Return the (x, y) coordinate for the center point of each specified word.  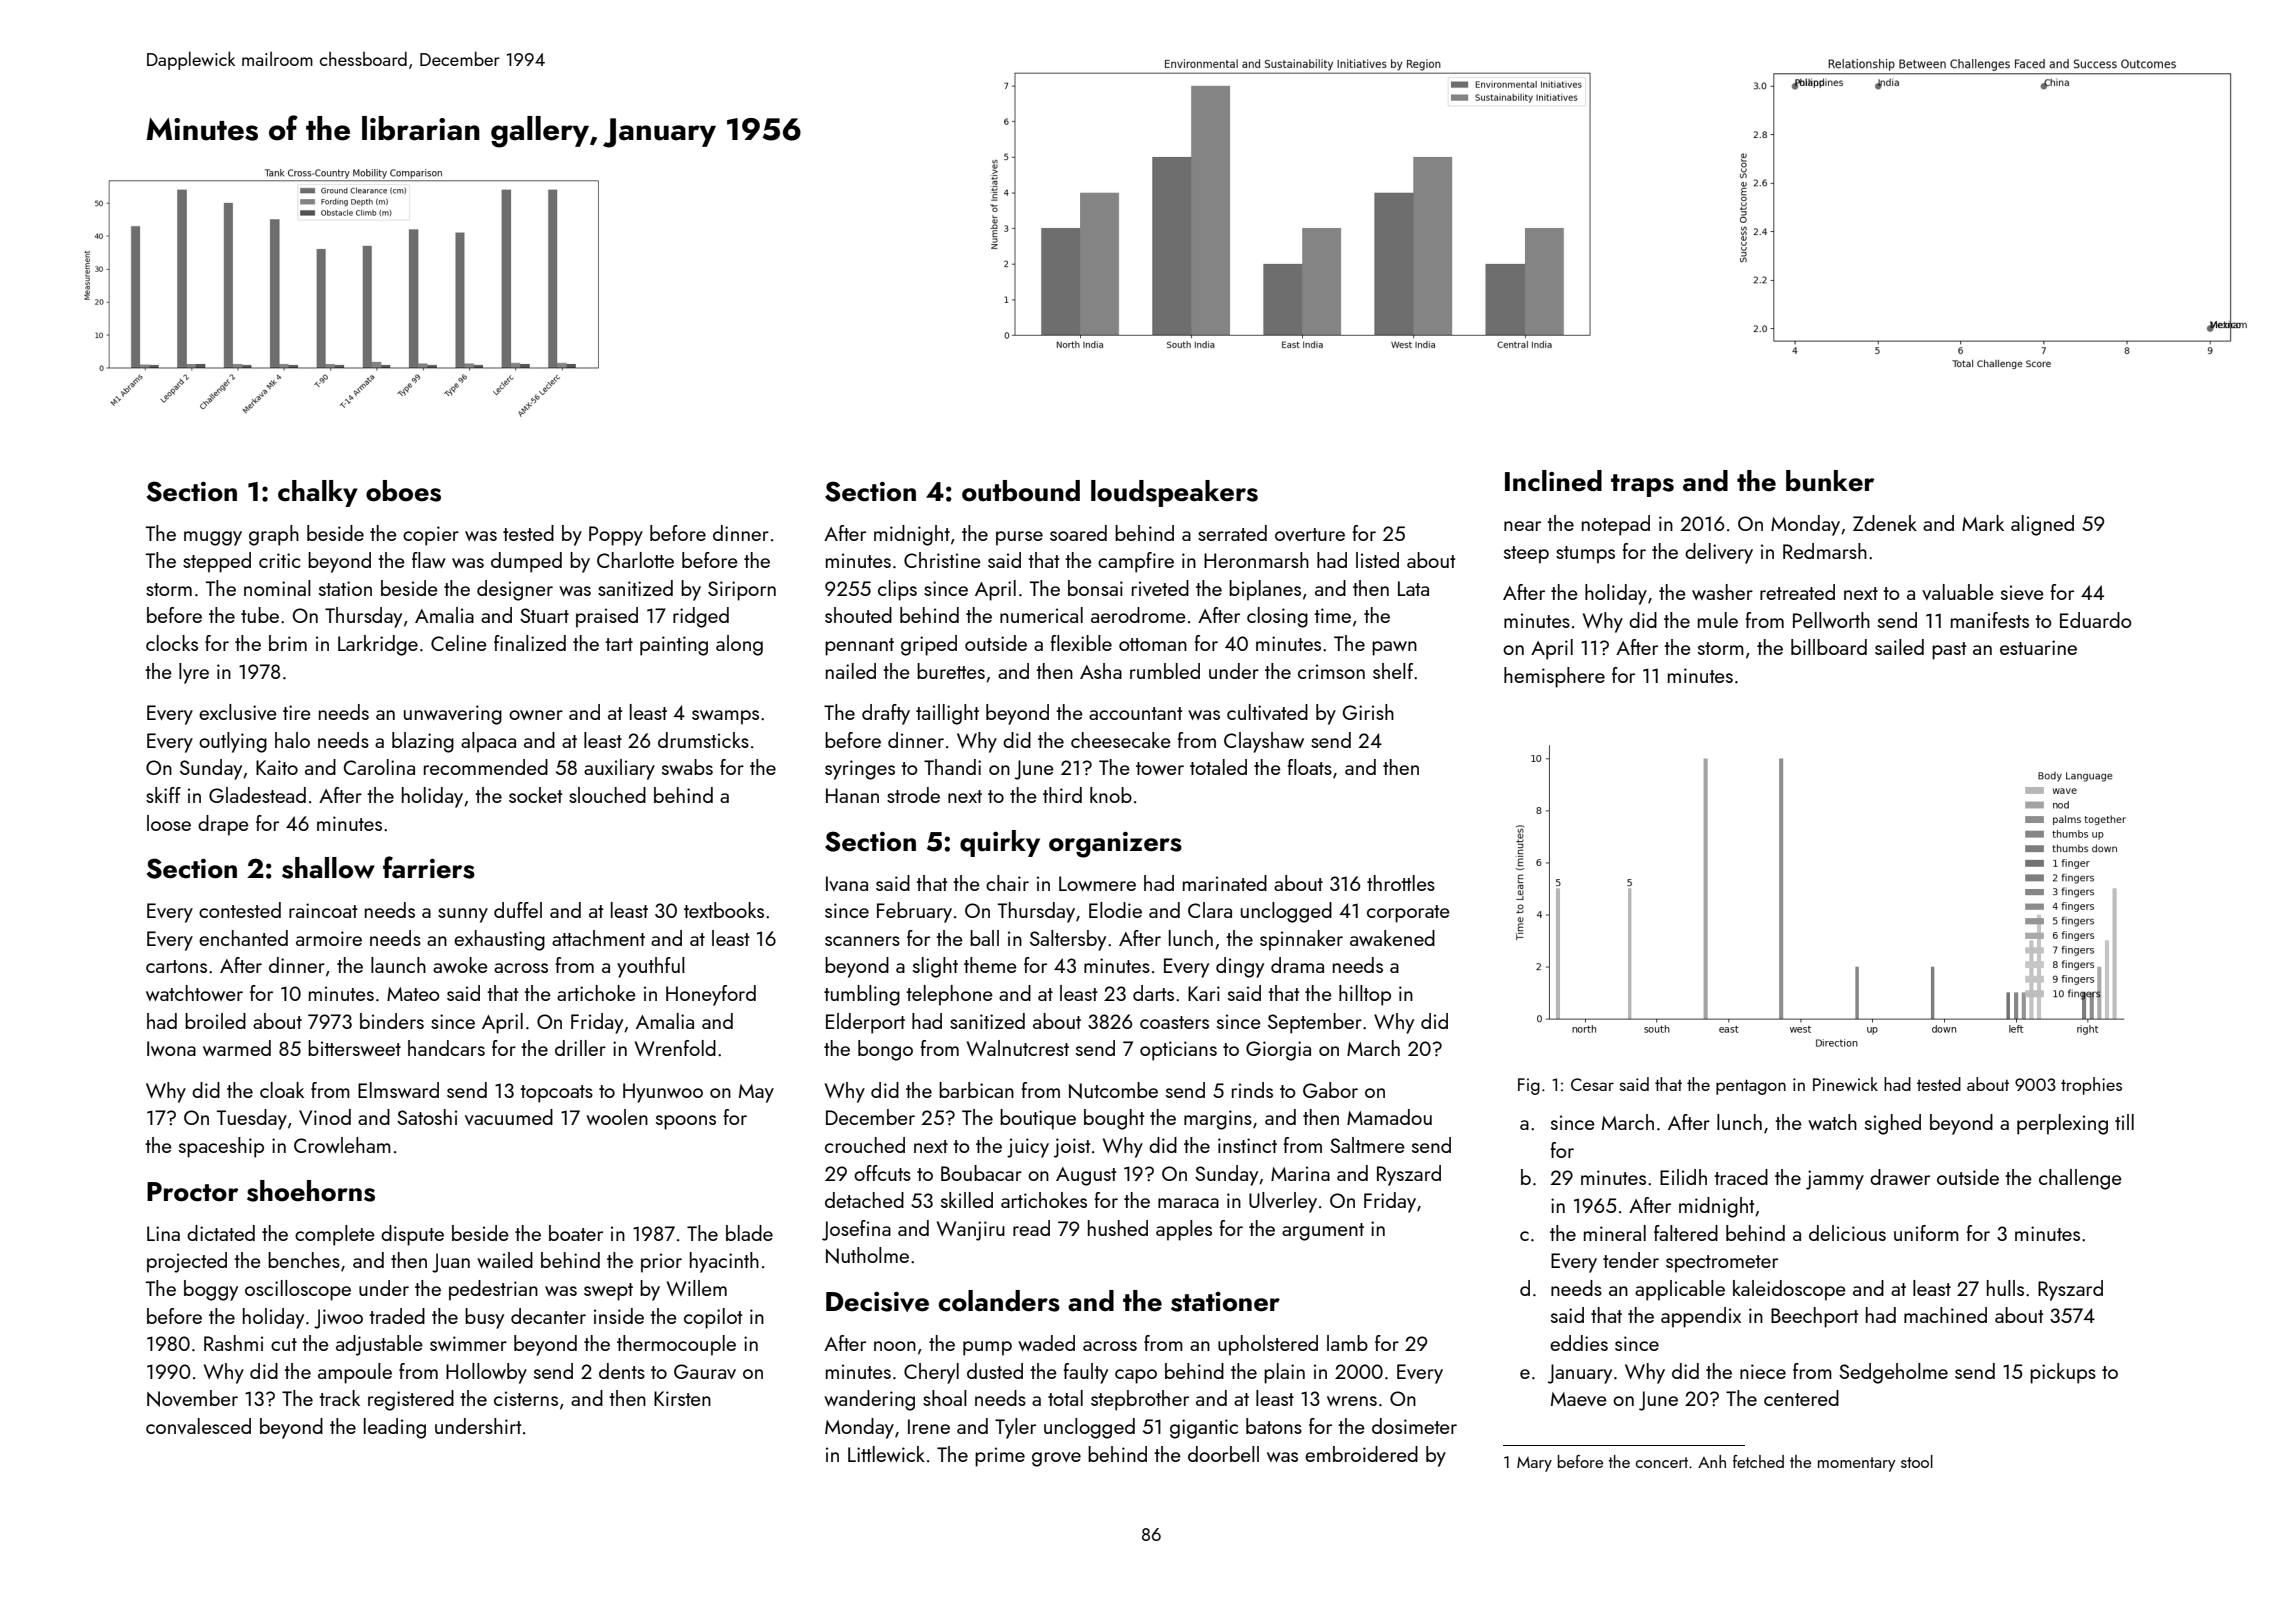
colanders (999, 1301)
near (1522, 526)
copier (431, 536)
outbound (1021, 491)
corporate (1408, 914)
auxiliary (619, 769)
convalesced (198, 1426)
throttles (1401, 883)
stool (1917, 1461)
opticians (1178, 1051)
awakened (1392, 938)
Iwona (171, 1048)
